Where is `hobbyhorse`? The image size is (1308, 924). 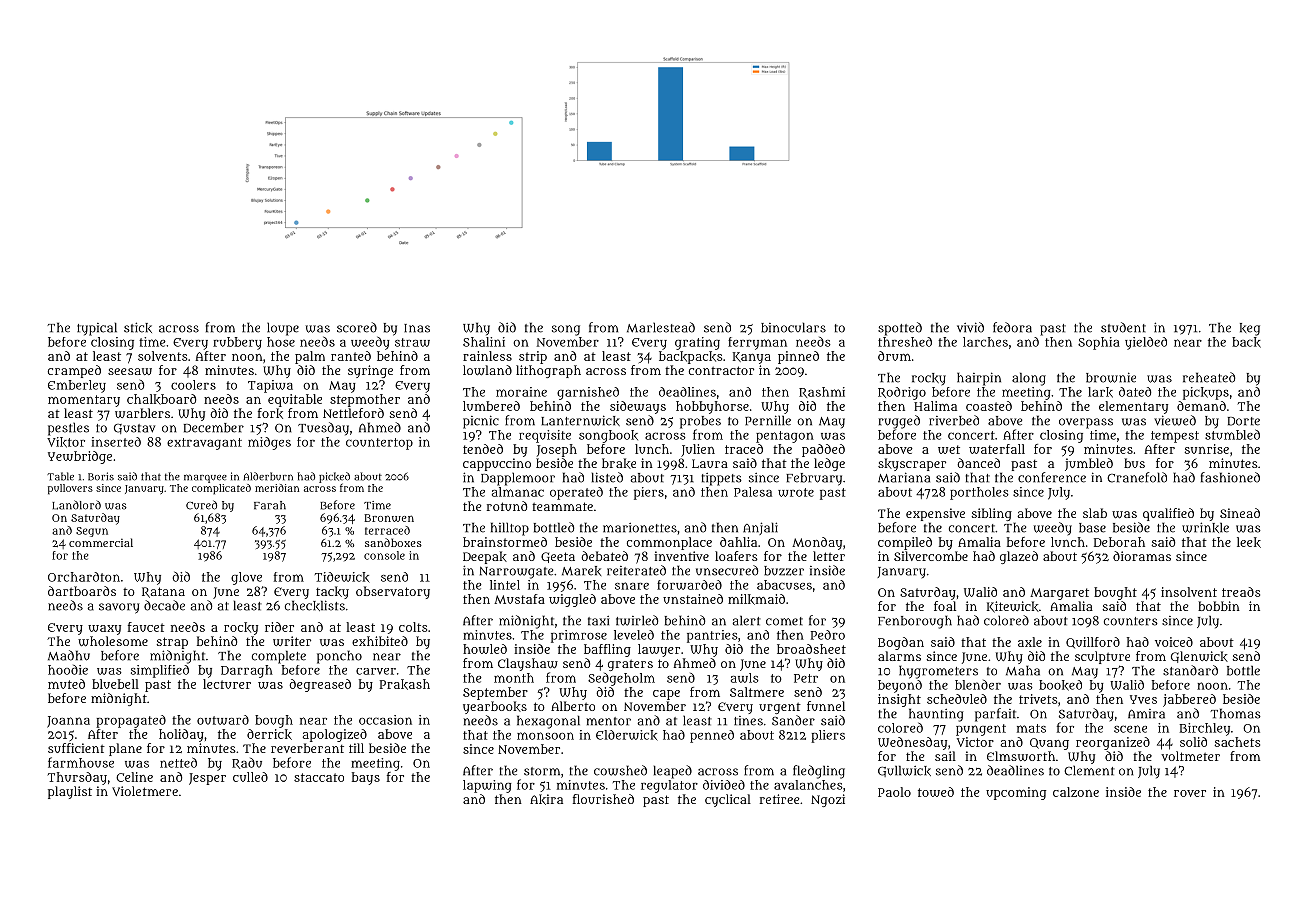 hobbyhorse is located at coordinates (712, 407).
